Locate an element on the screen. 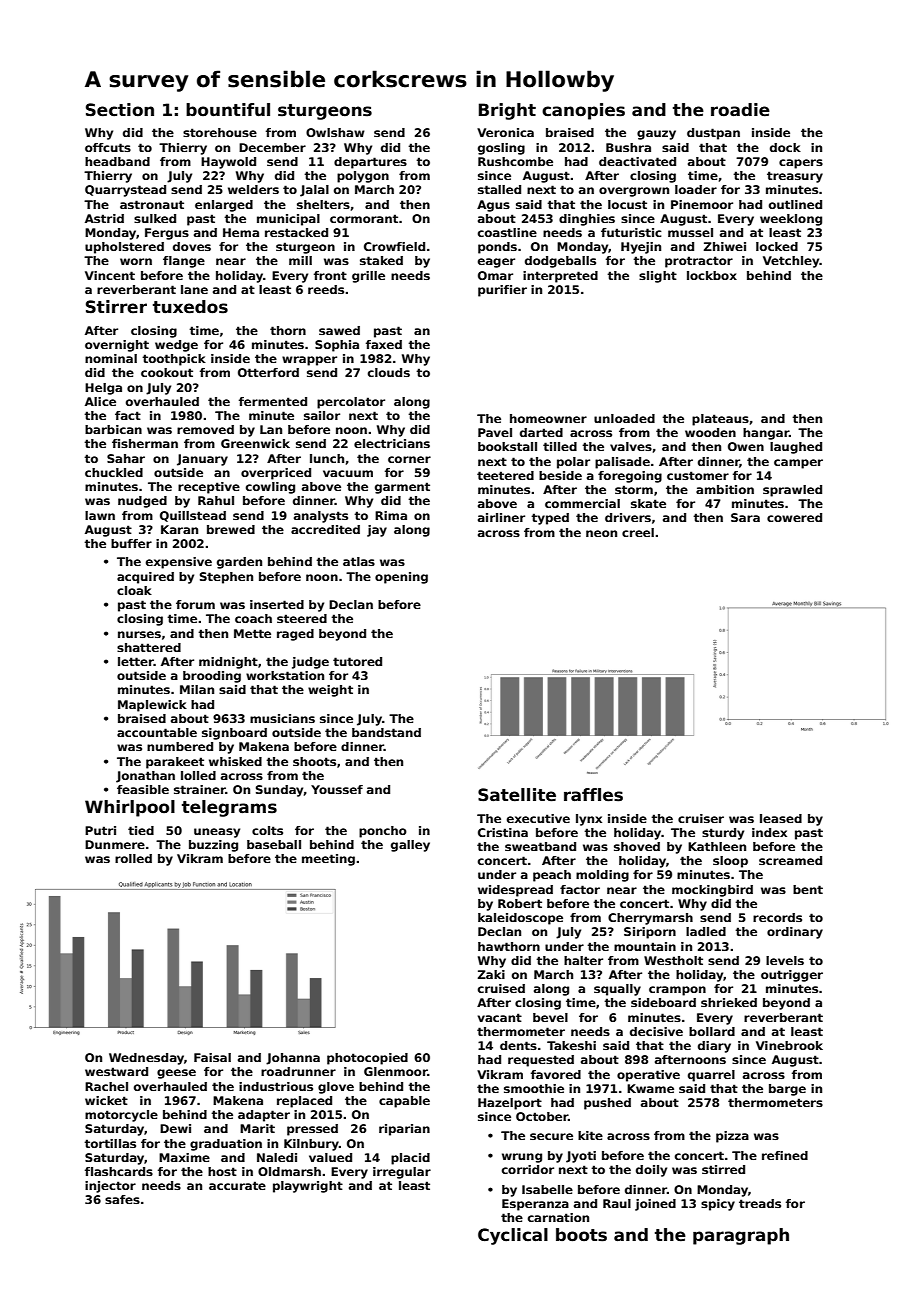  wooden is located at coordinates (710, 432).
